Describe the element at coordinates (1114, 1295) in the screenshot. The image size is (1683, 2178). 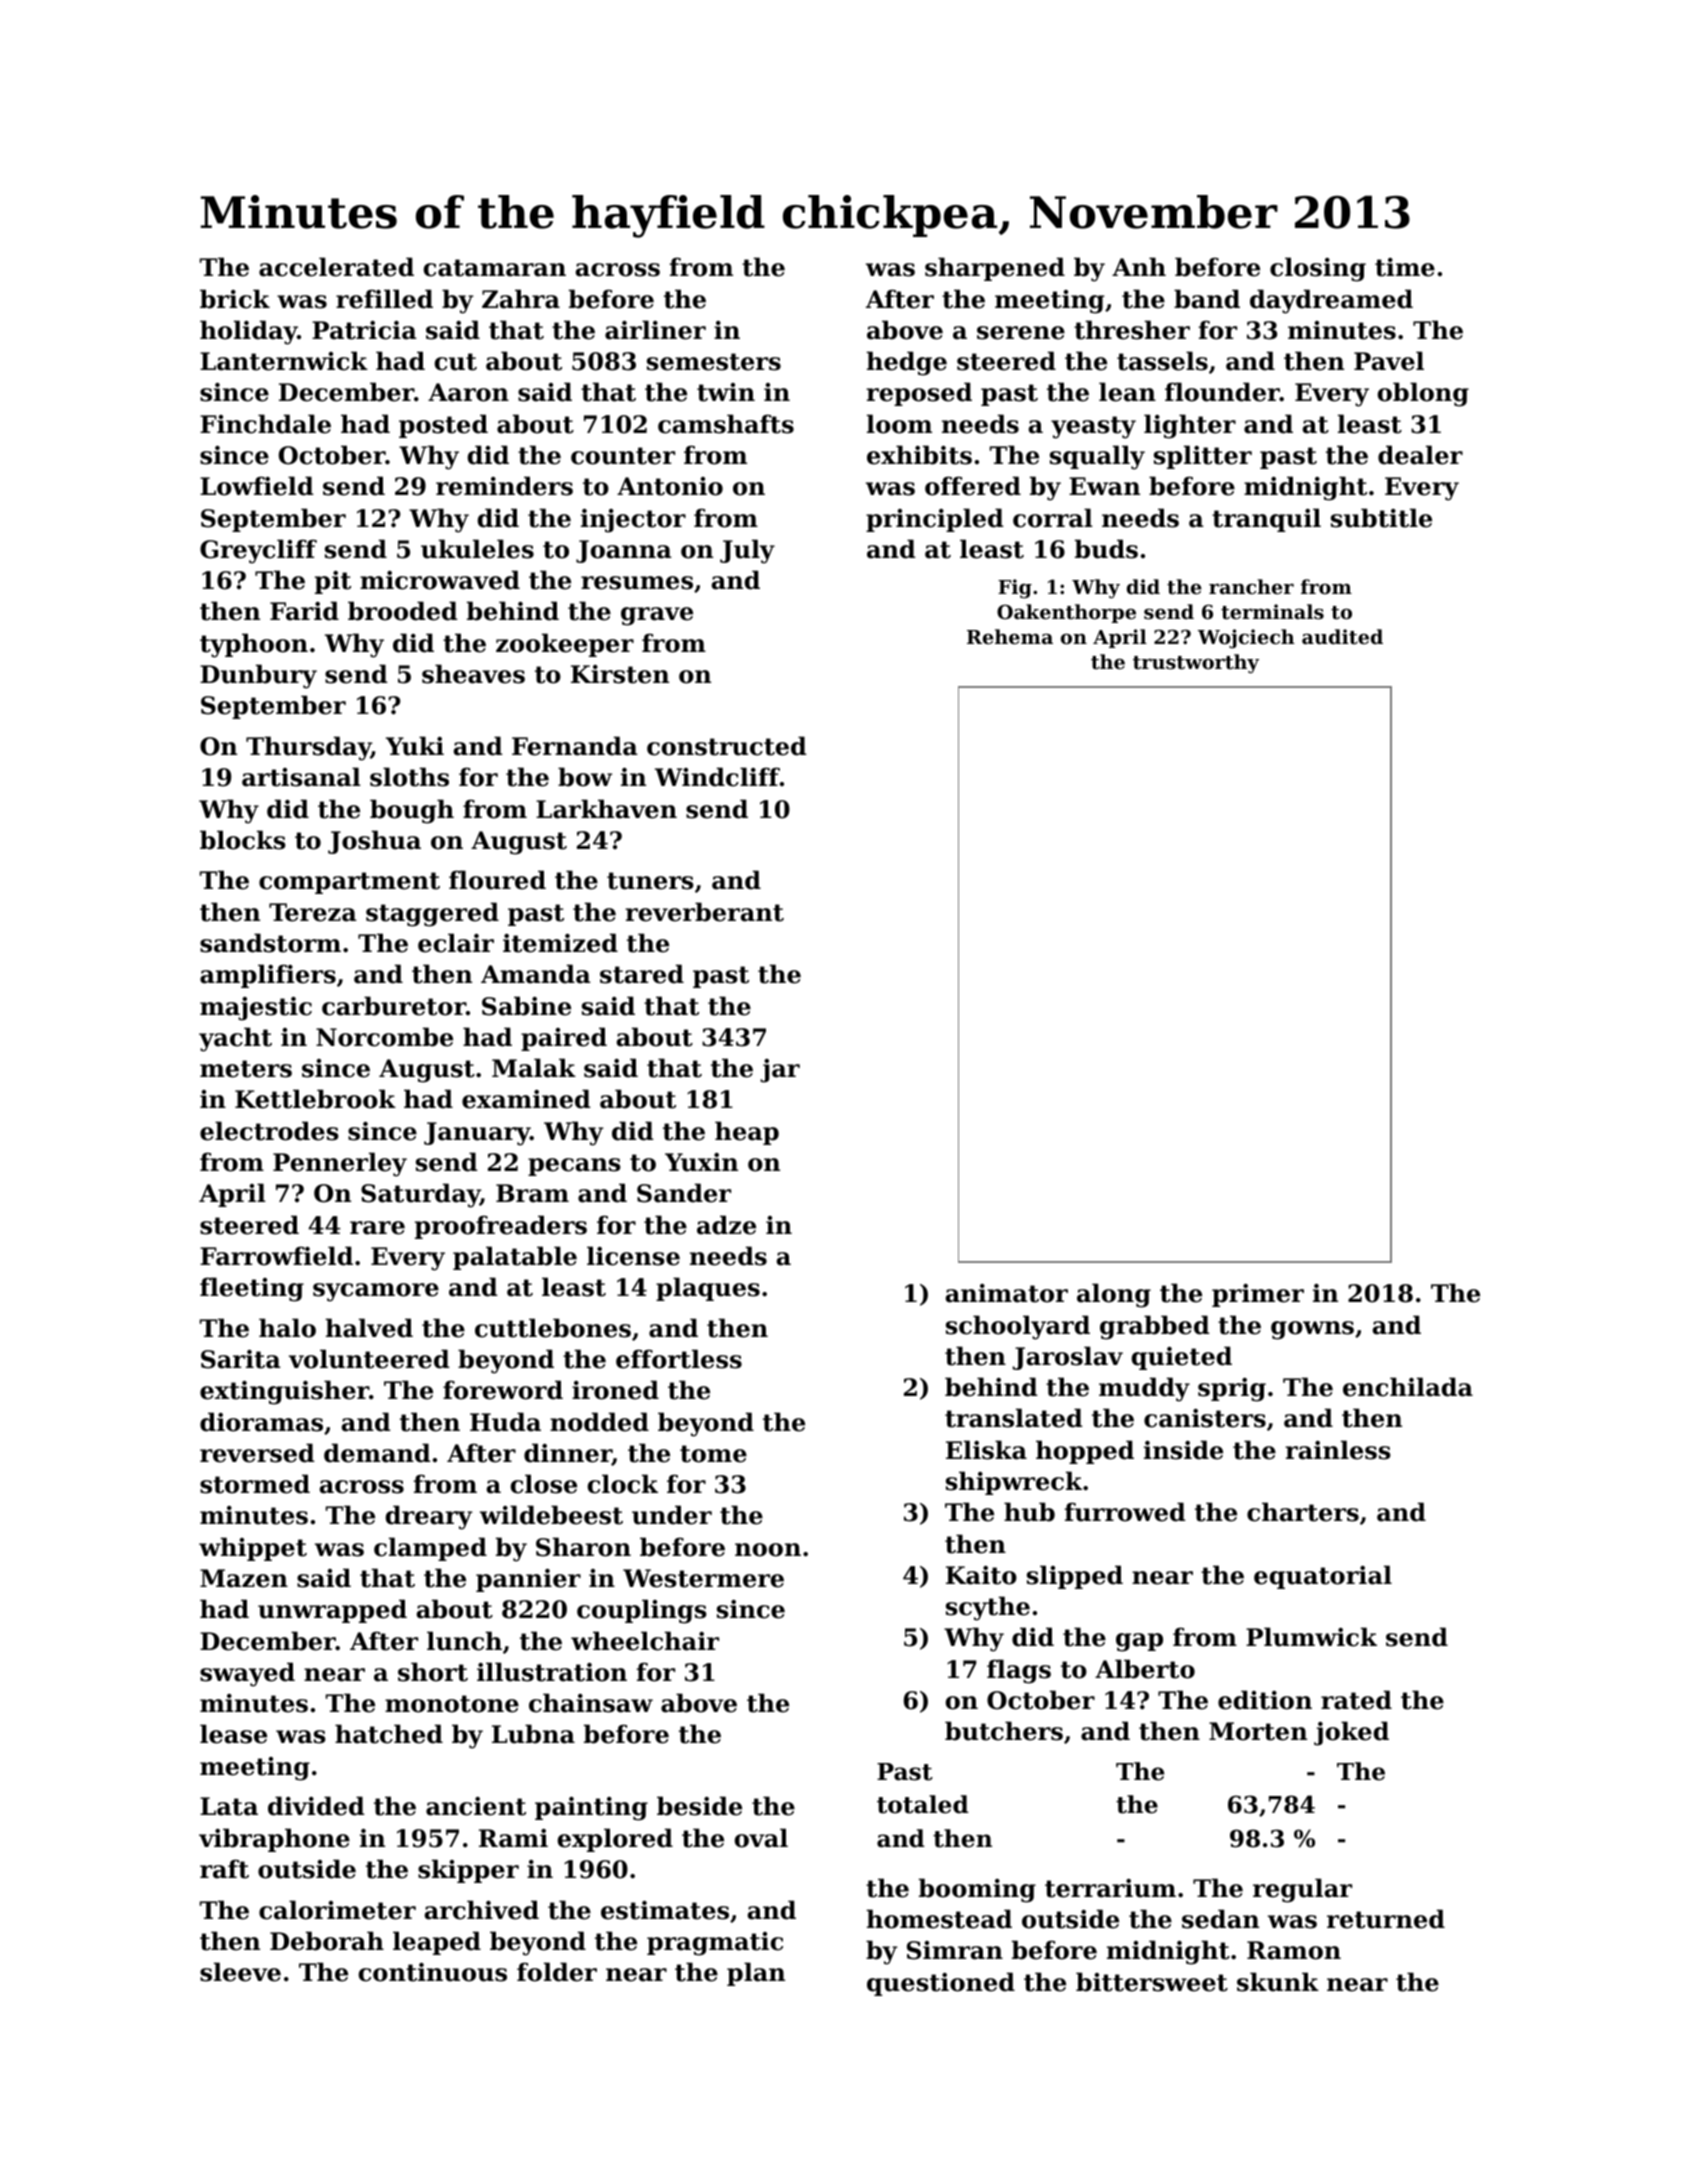
I see `along` at that location.
